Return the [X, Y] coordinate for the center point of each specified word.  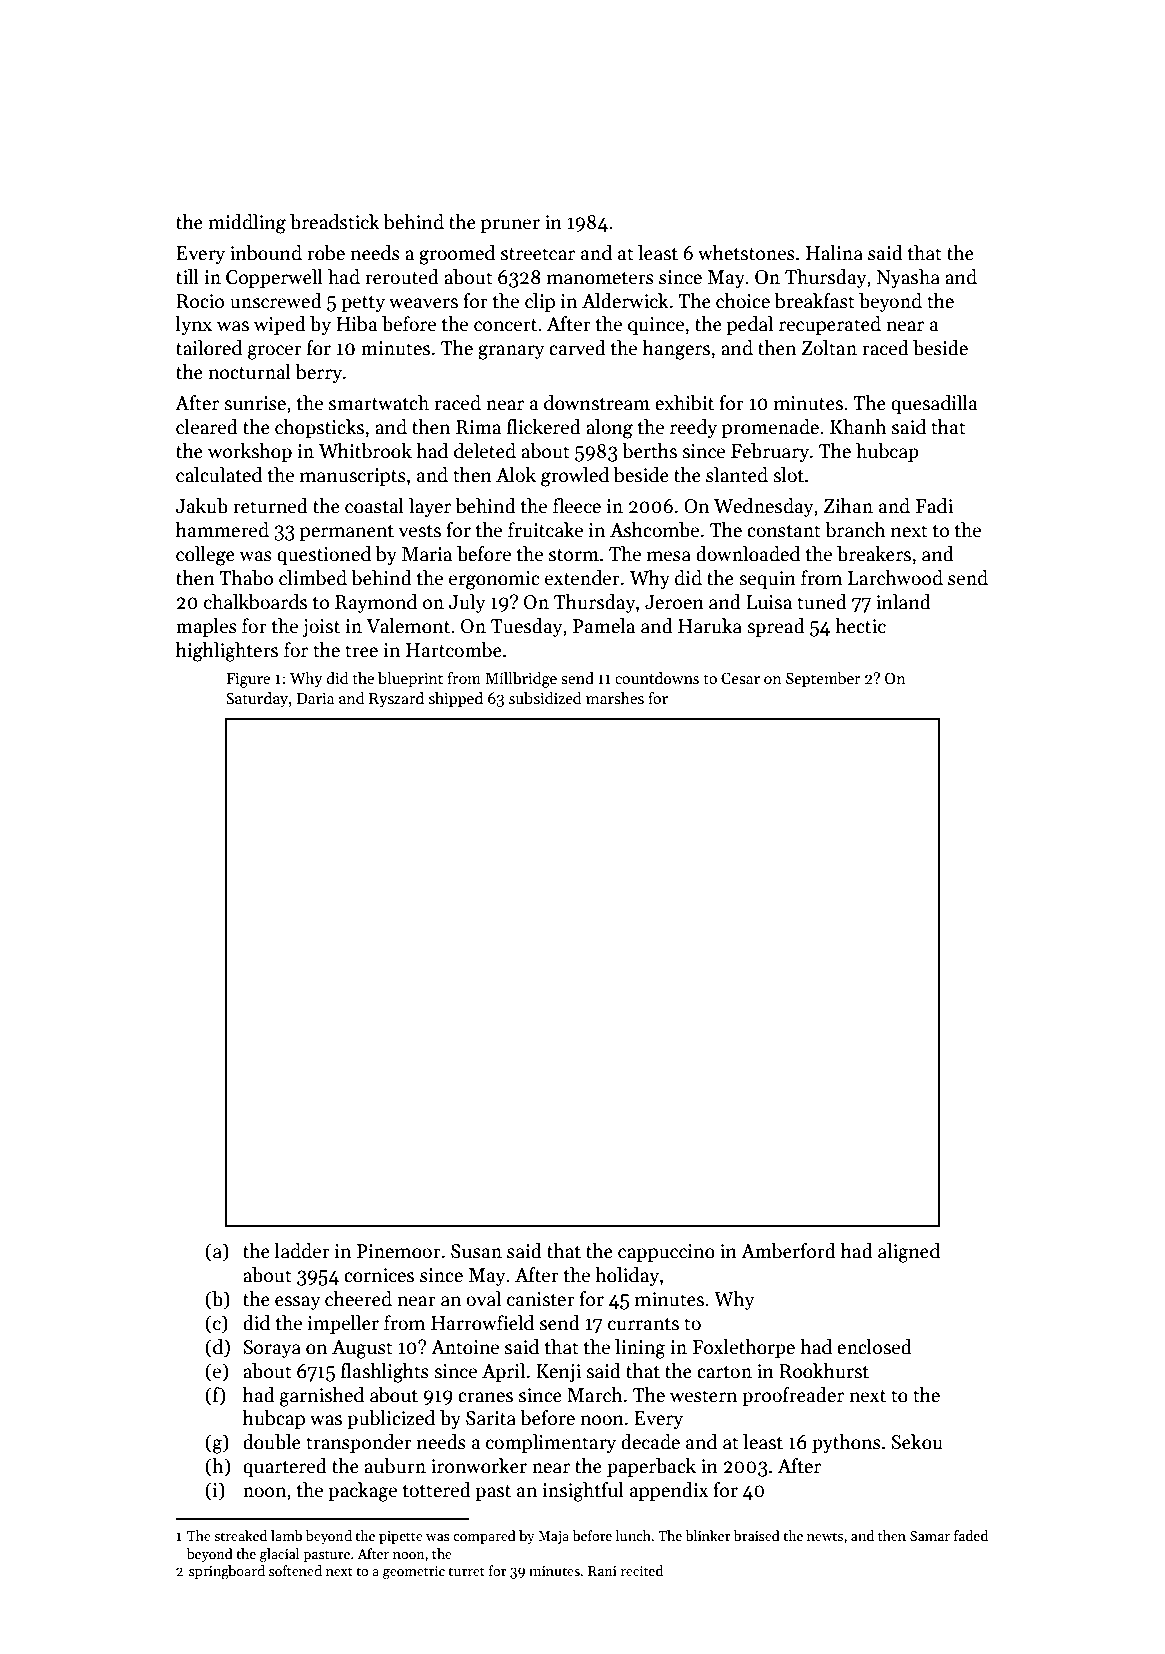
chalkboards [255, 602]
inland [903, 602]
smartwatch [379, 403]
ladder [302, 1251]
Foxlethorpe [743, 1348]
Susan [476, 1251]
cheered [358, 1299]
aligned [909, 1253]
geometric [414, 1573]
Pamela [604, 626]
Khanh [858, 427]
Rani [602, 1571]
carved [577, 348]
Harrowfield [482, 1323]
